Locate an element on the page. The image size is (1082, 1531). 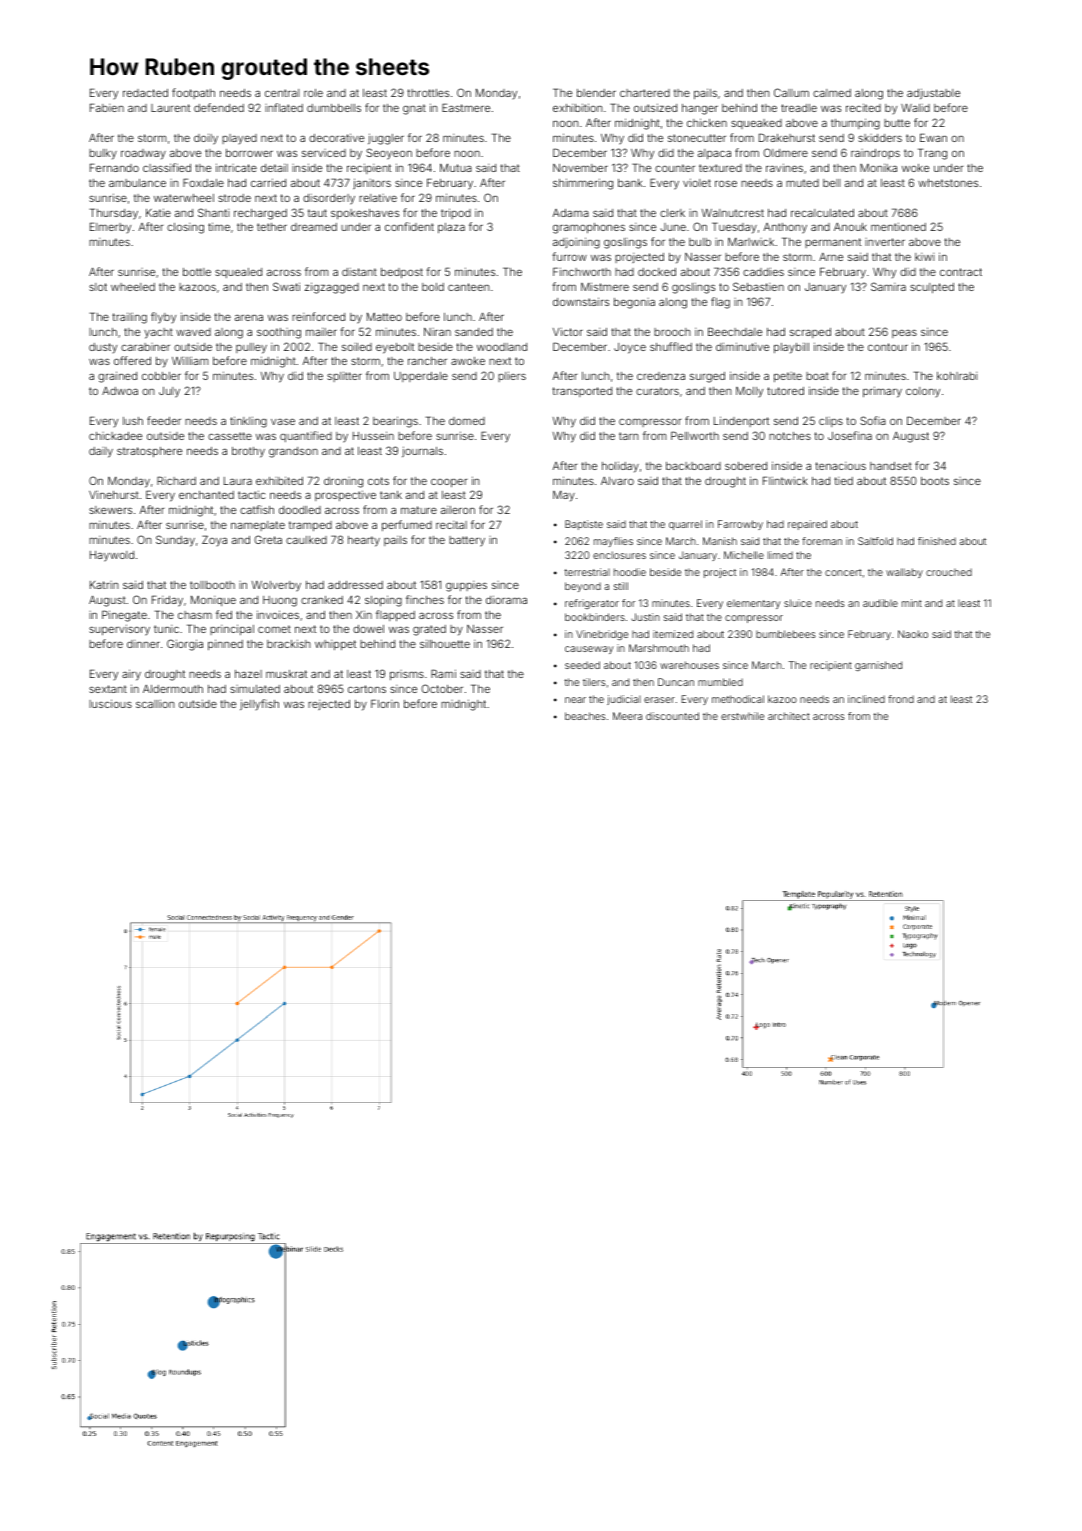
mayflies is located at coordinates (613, 542).
